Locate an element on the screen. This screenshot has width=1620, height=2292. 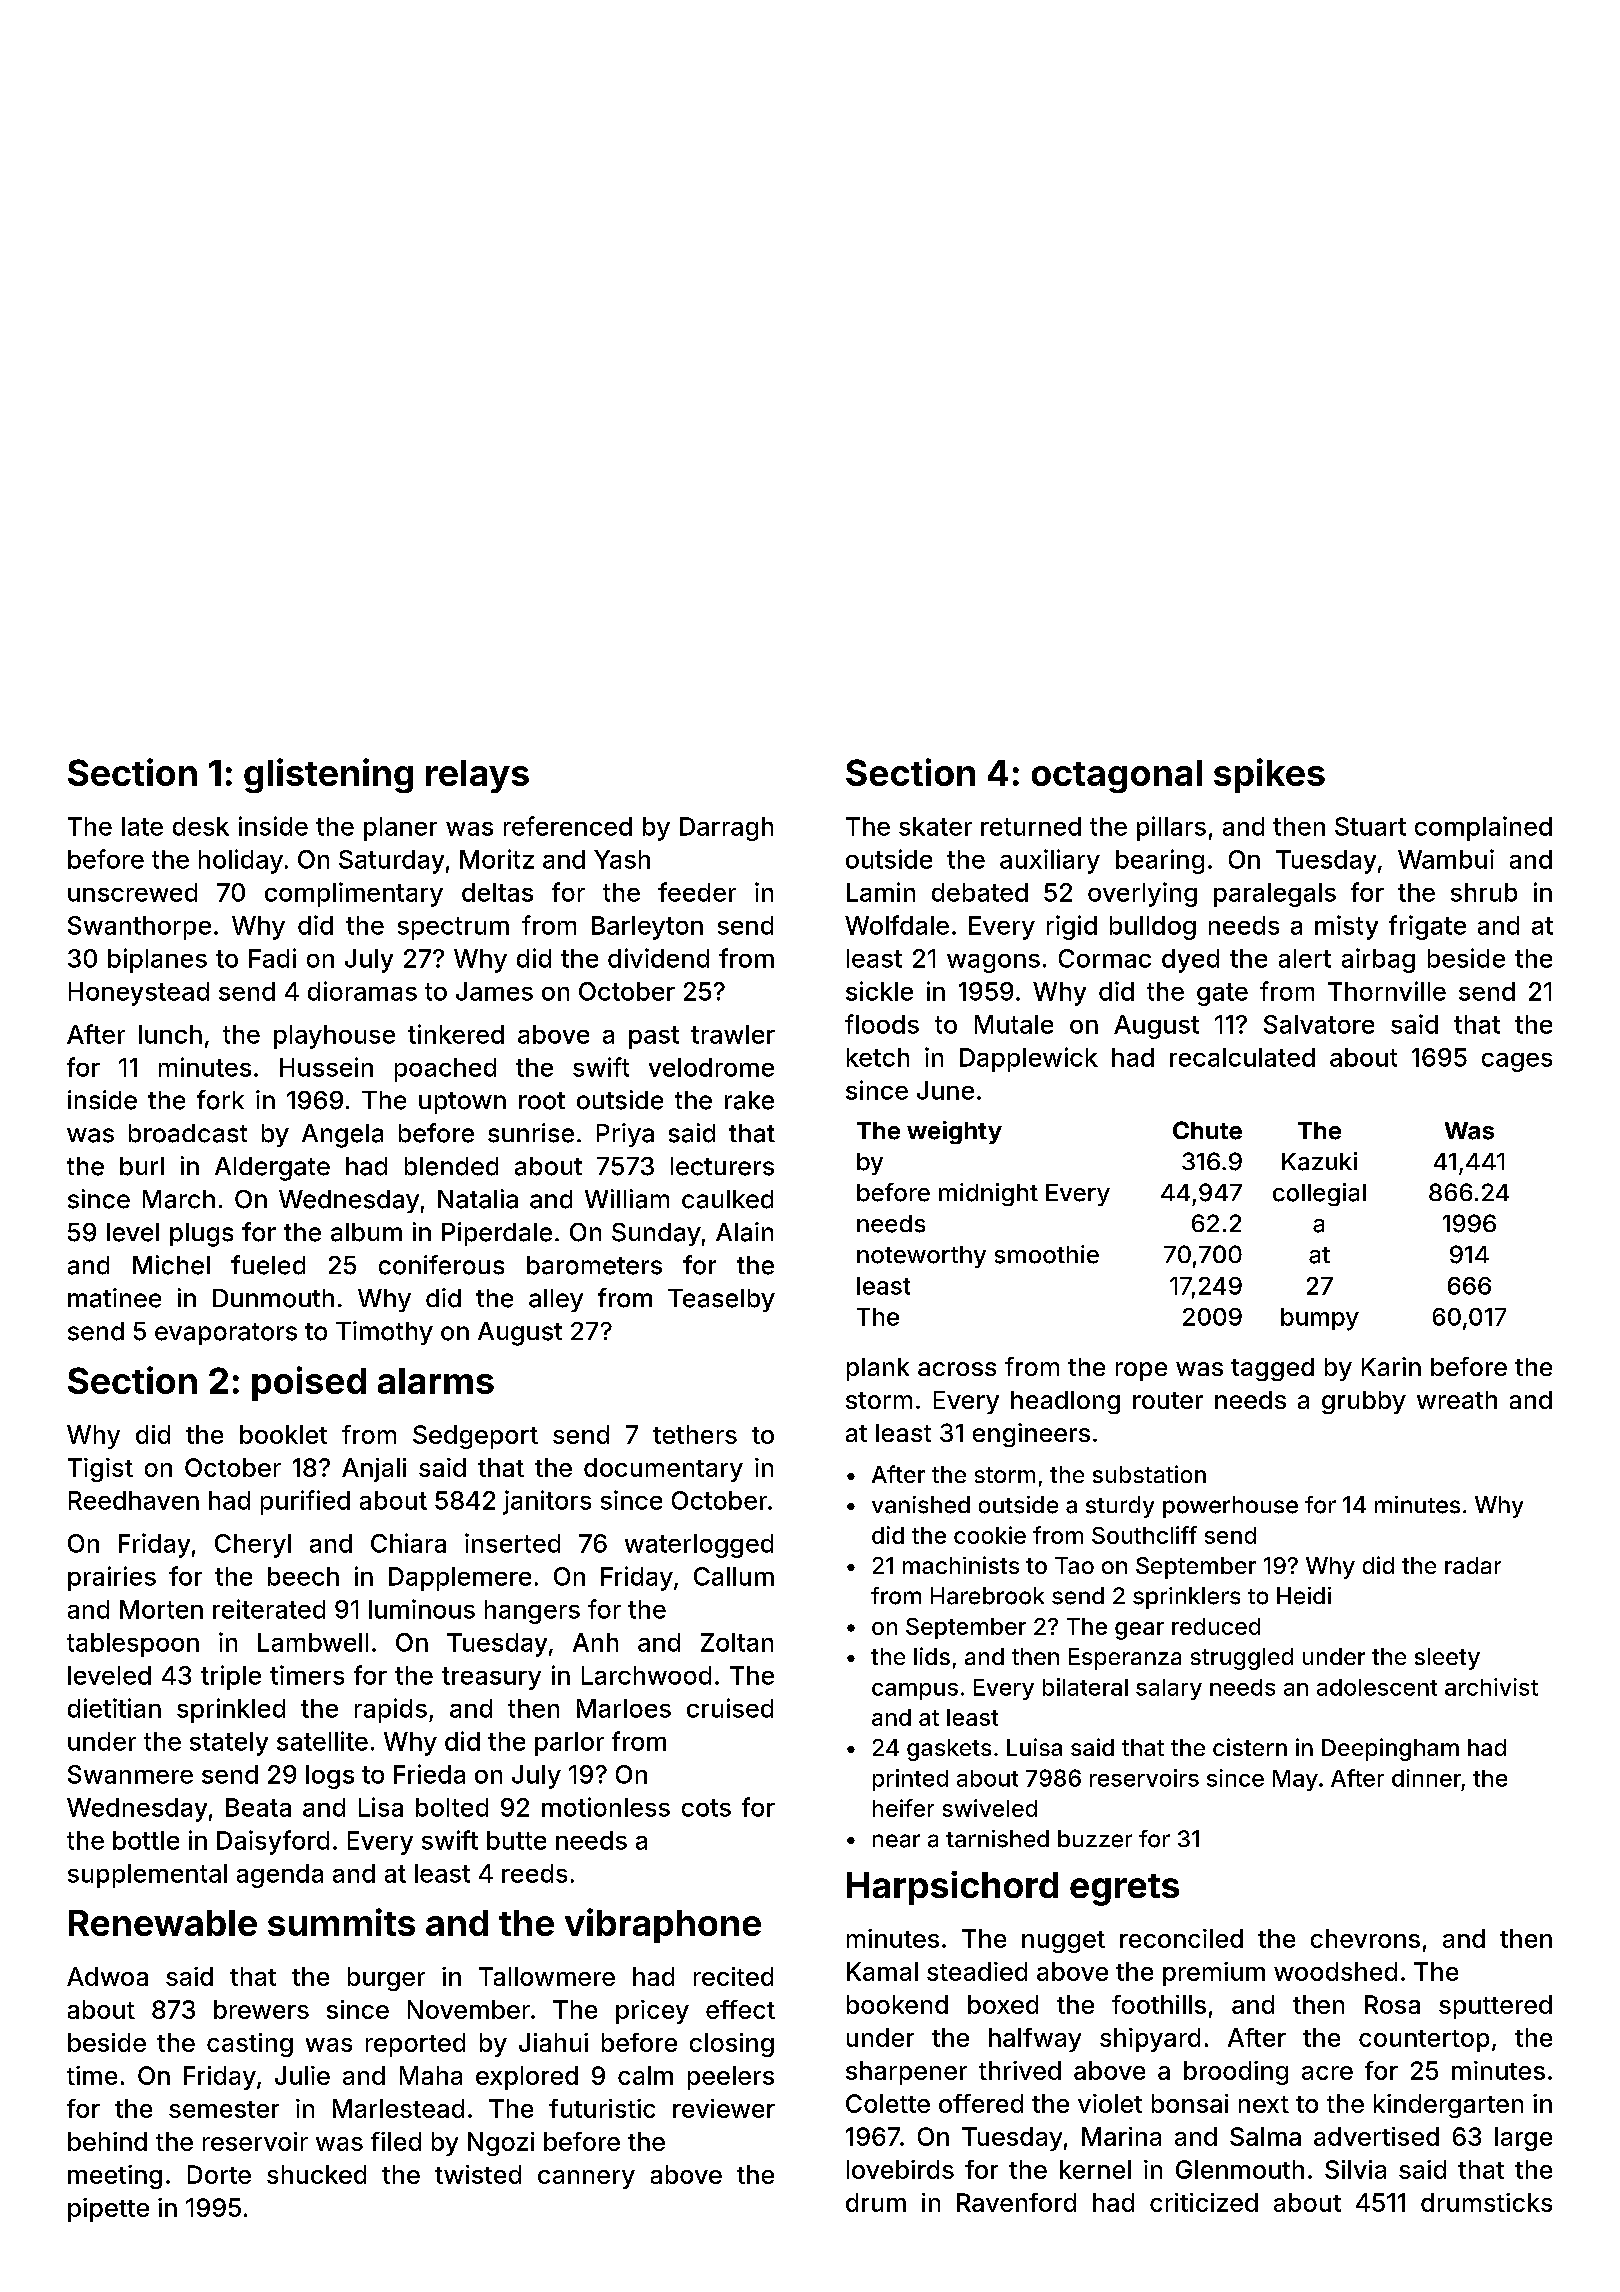
pipette is located at coordinates (108, 2210).
